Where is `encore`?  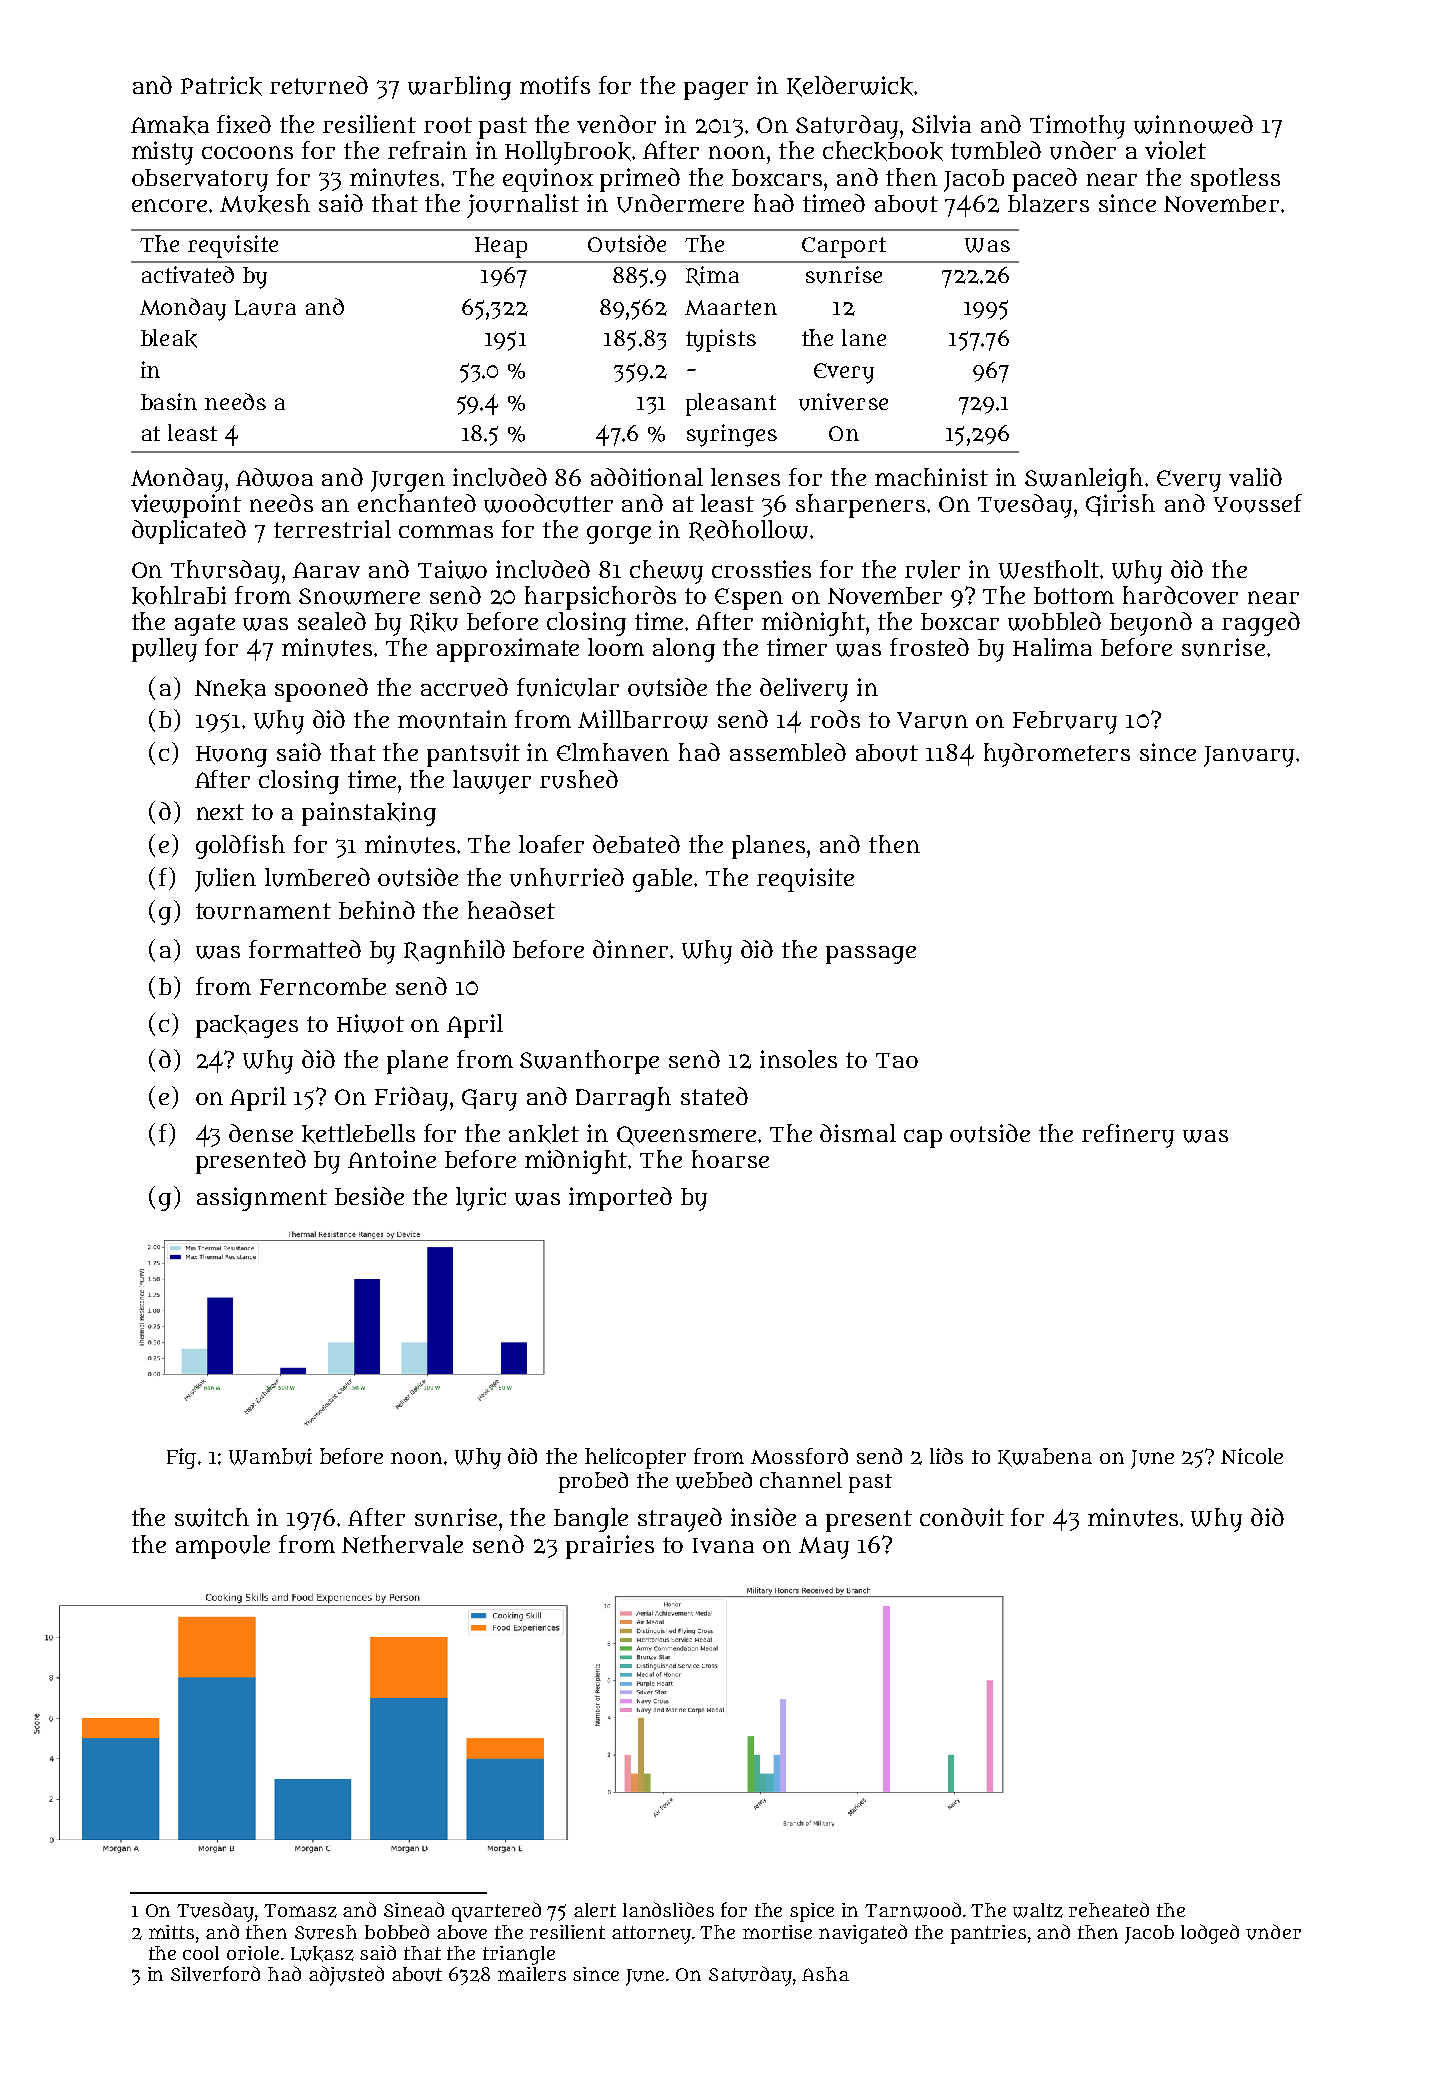 encore is located at coordinates (169, 205).
